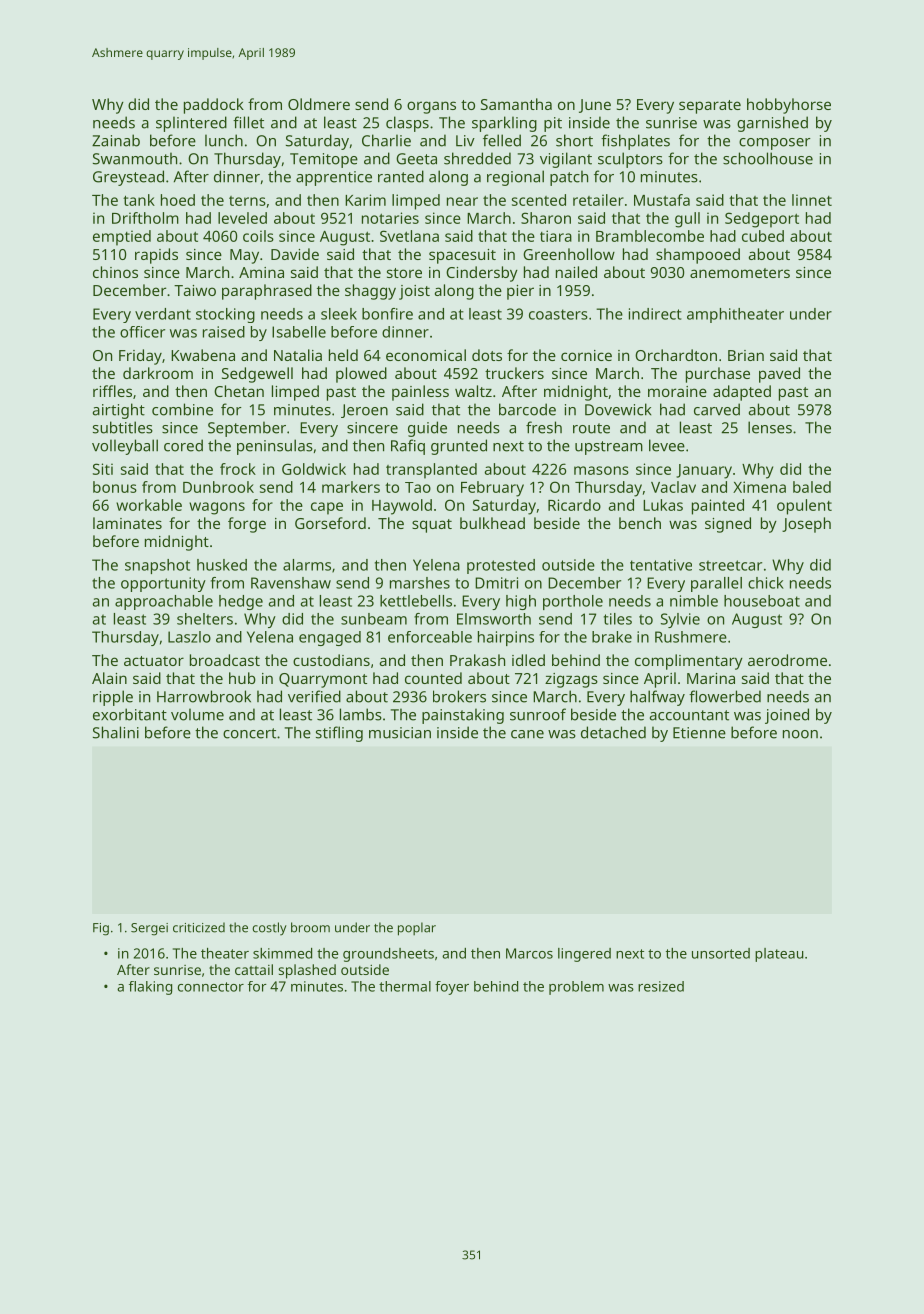  Describe the element at coordinates (150, 988) in the screenshot. I see `flaking` at that location.
